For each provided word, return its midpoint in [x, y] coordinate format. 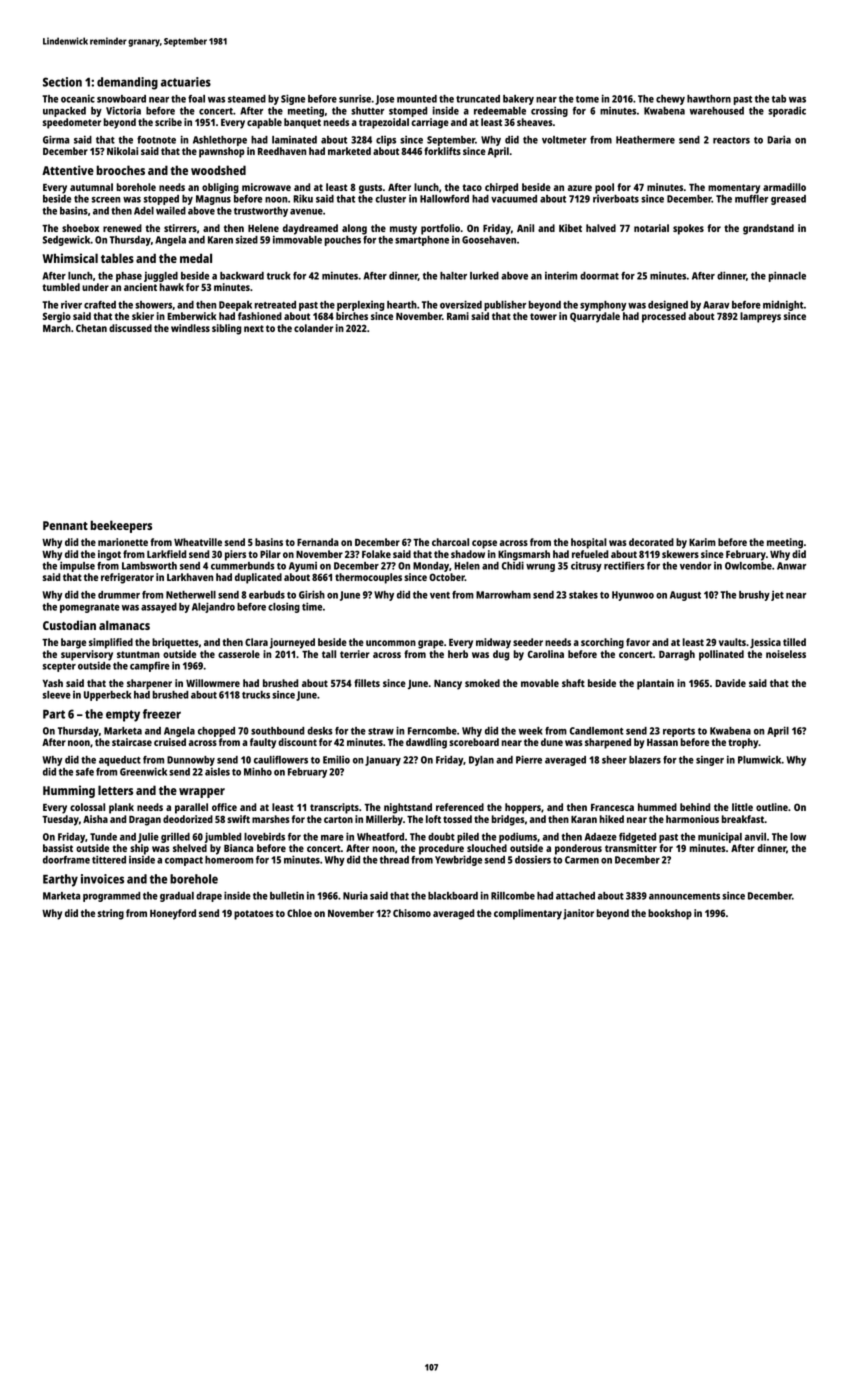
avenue [306, 212]
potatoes [254, 915]
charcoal [450, 542]
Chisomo [412, 913]
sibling [227, 329]
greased [788, 200]
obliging [220, 188]
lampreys [760, 317]
